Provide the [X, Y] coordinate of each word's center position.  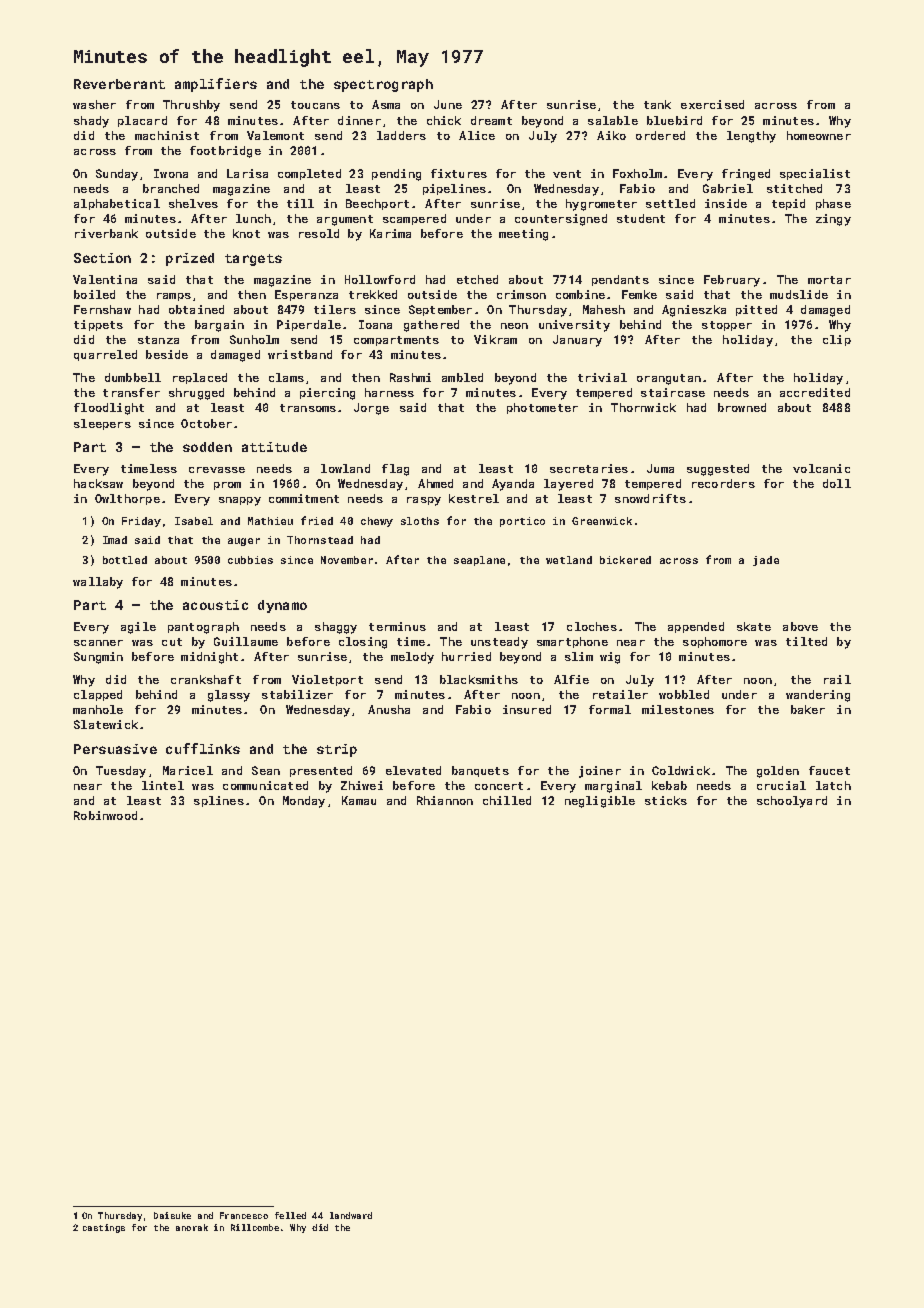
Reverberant [119, 84]
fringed [746, 175]
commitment [304, 498]
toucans [315, 105]
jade [766, 561]
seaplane [479, 561]
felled [290, 1215]
